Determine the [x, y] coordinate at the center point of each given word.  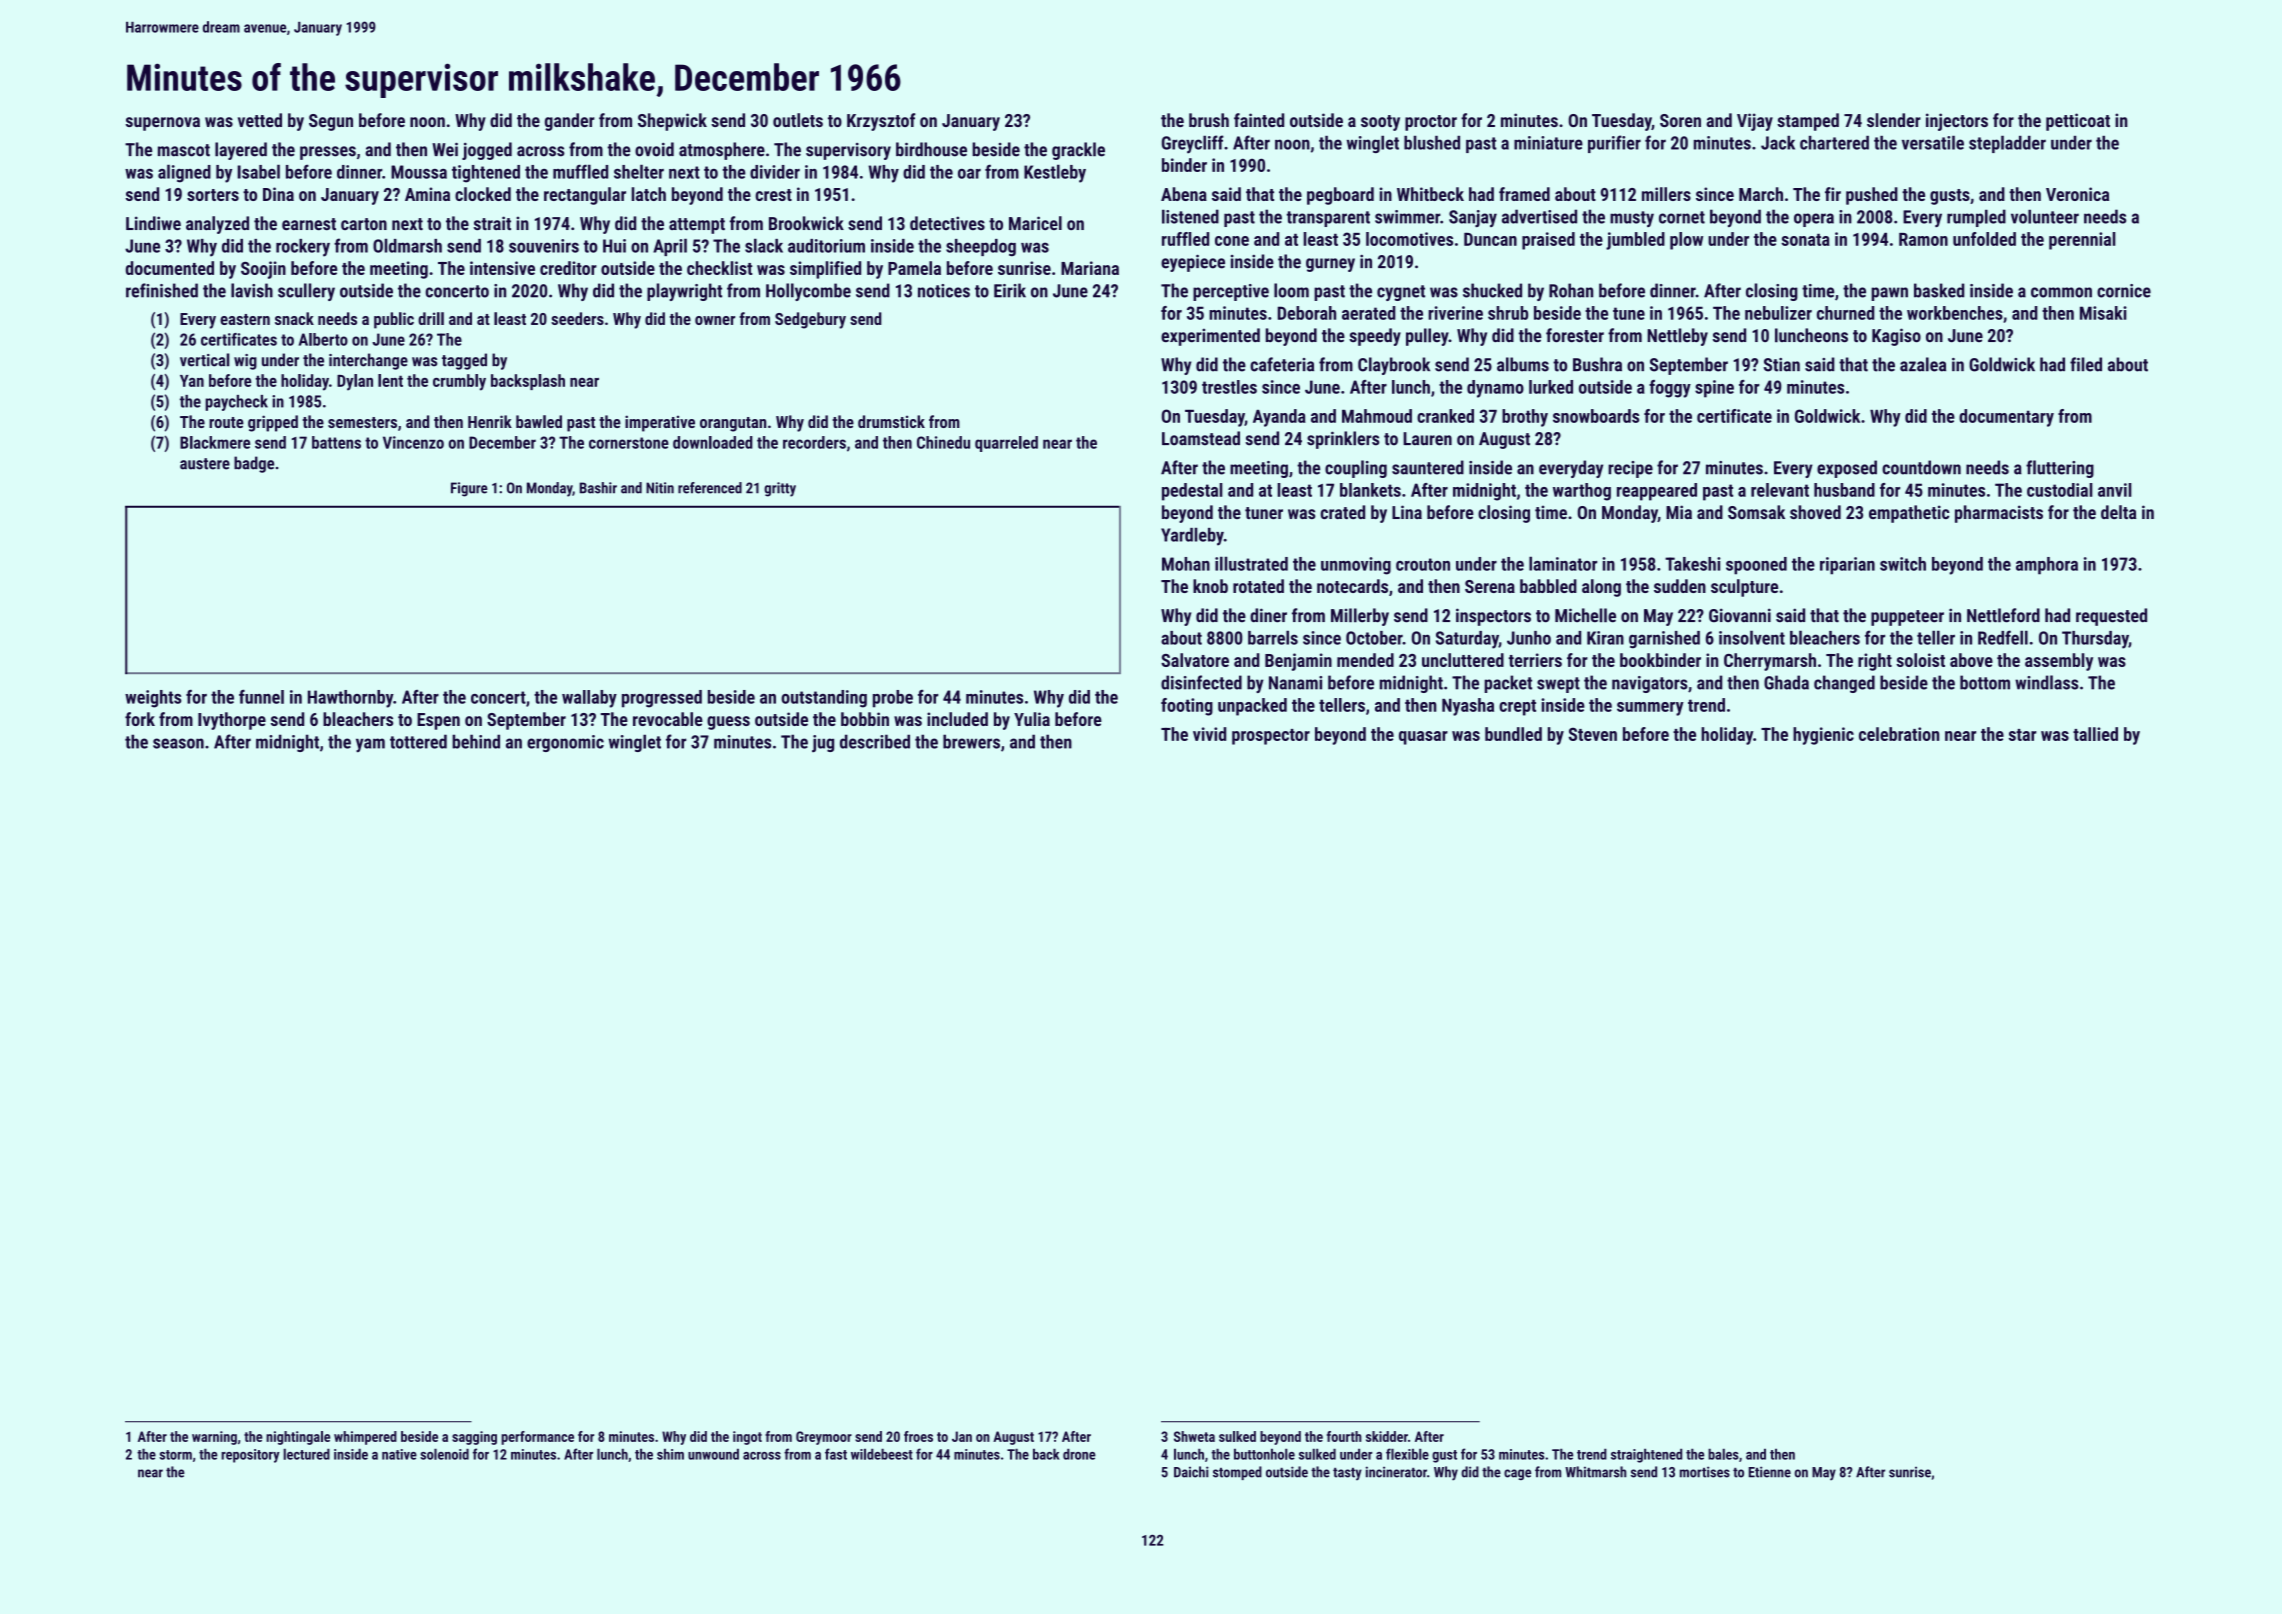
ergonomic [565, 743]
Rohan [1571, 290]
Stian [1782, 365]
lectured [306, 1454]
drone [1079, 1454]
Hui [614, 246]
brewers [971, 741]
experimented [1210, 337]
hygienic [1823, 736]
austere [205, 464]
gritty [780, 489]
